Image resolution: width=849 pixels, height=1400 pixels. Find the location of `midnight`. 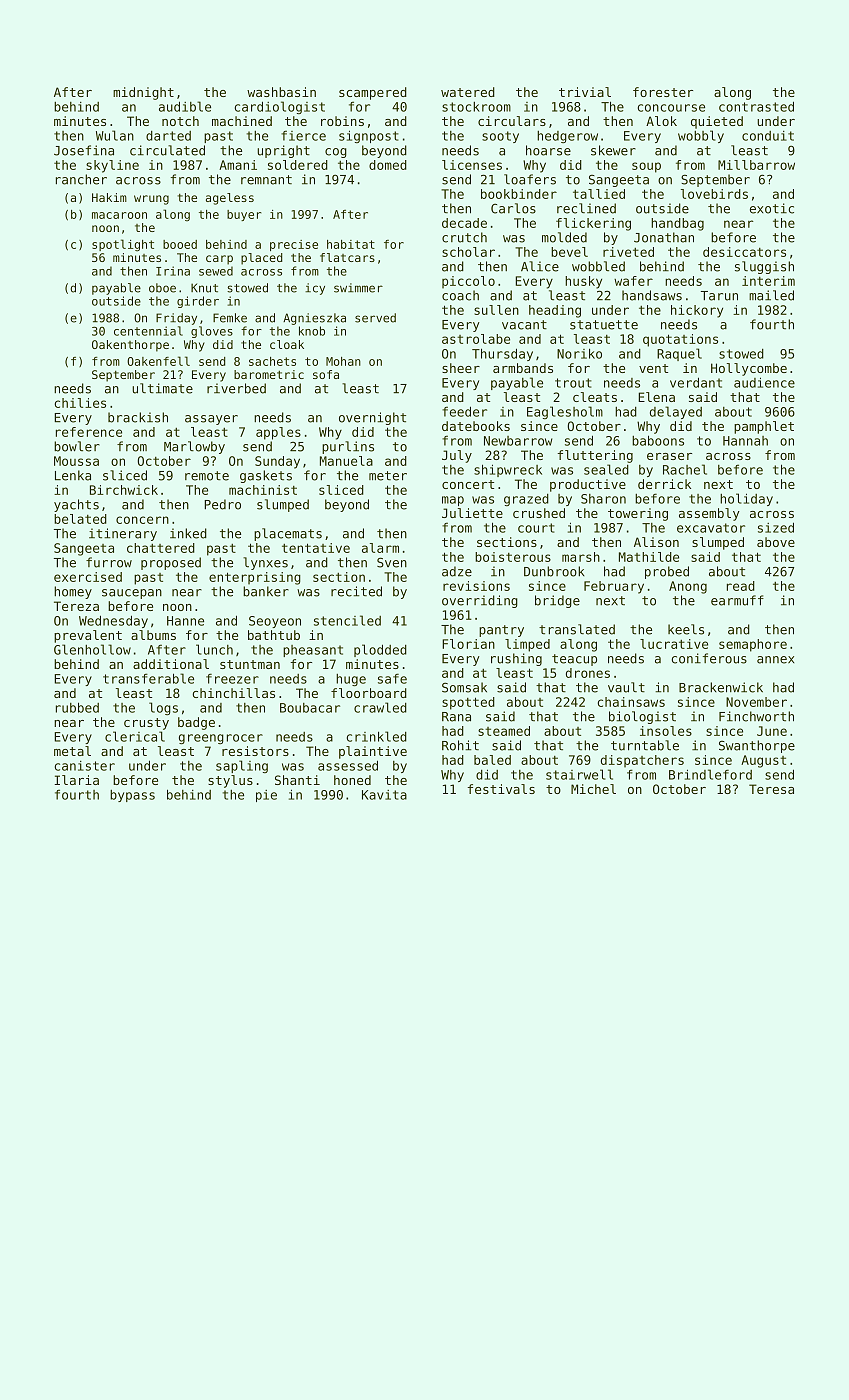

midnight is located at coordinates (143, 93).
